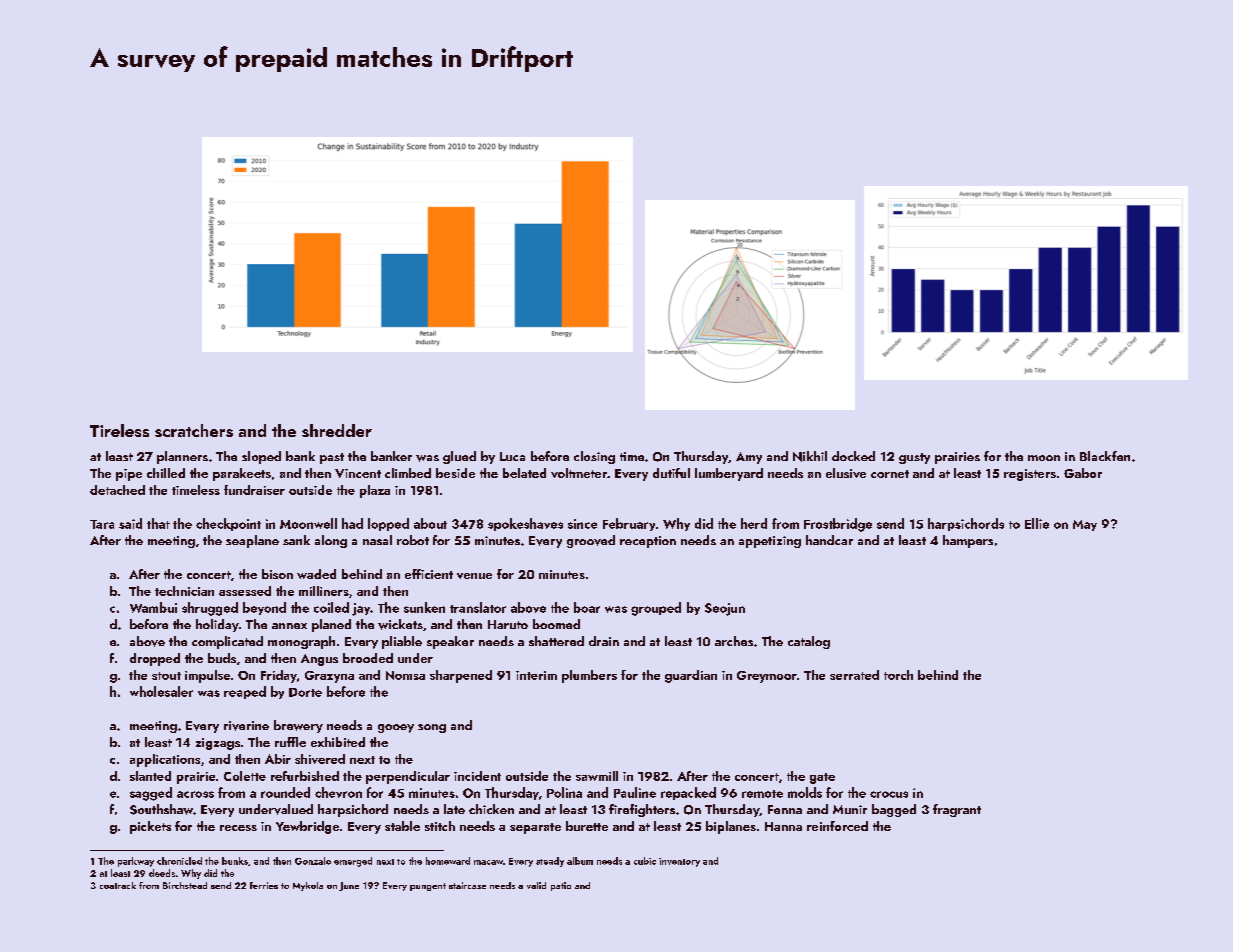  I want to click on gate, so click(822, 778).
